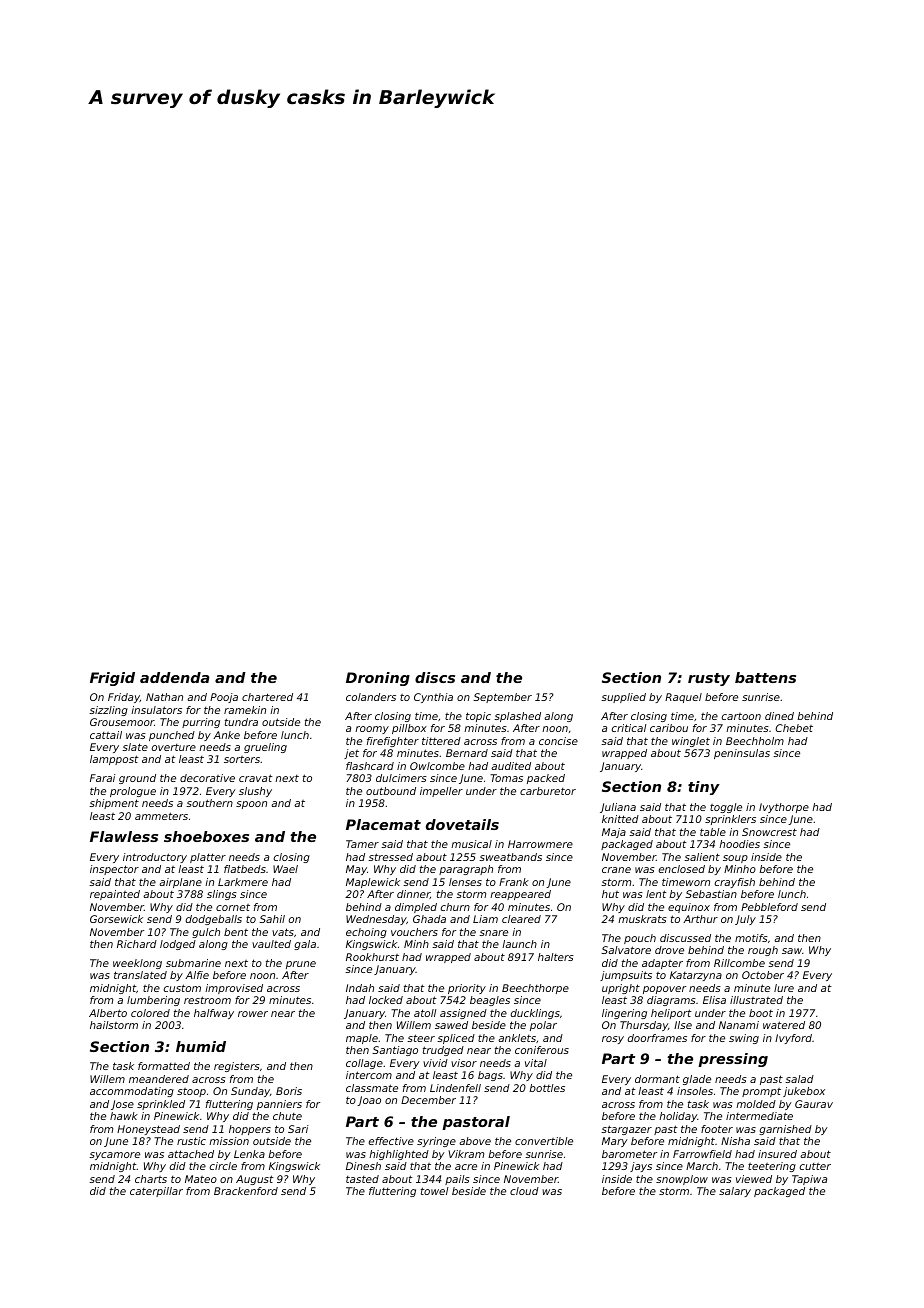  What do you see at coordinates (366, 933) in the screenshot?
I see `echoing` at bounding box center [366, 933].
